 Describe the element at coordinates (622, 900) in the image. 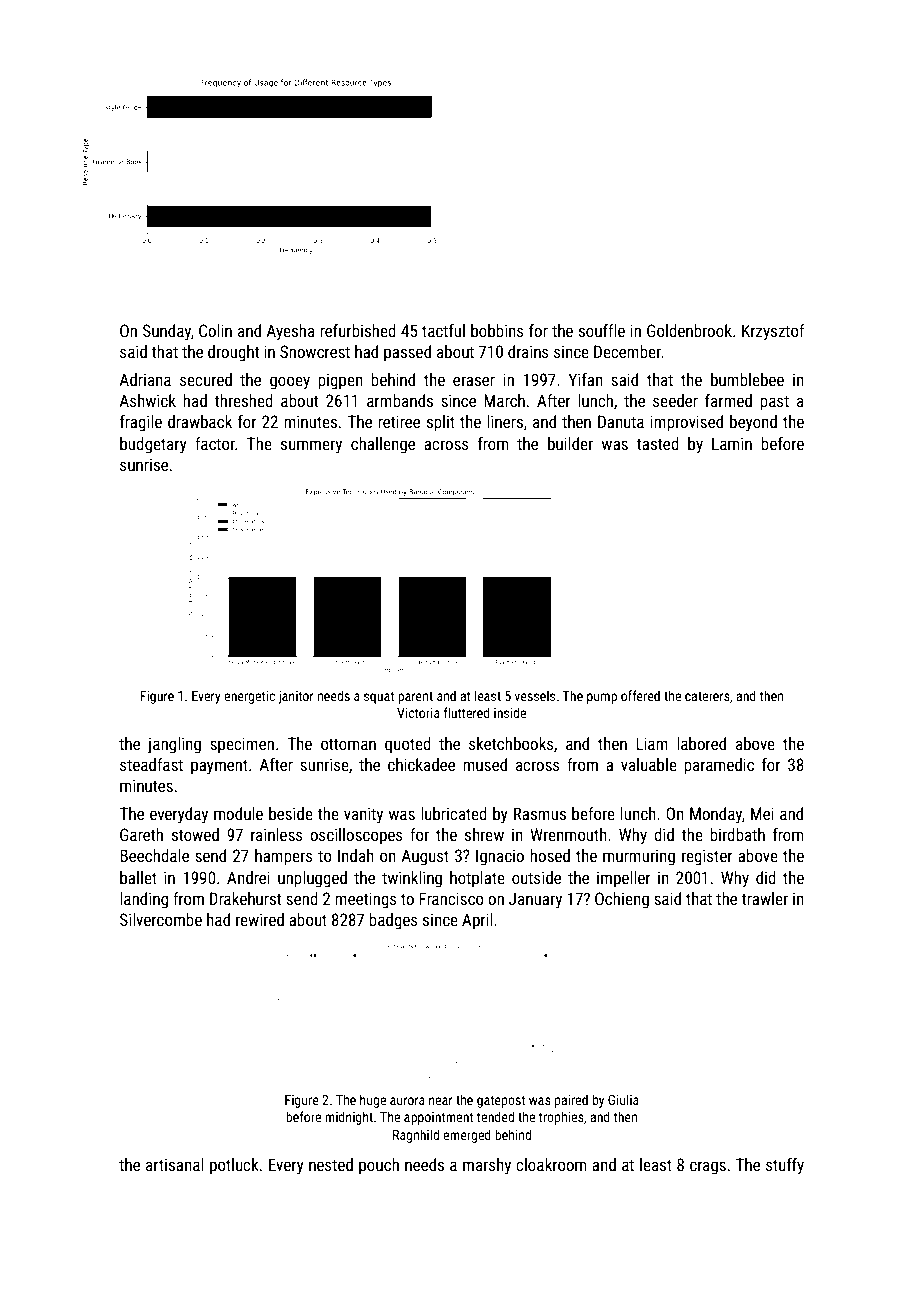

I see `Ochieng` at that location.
